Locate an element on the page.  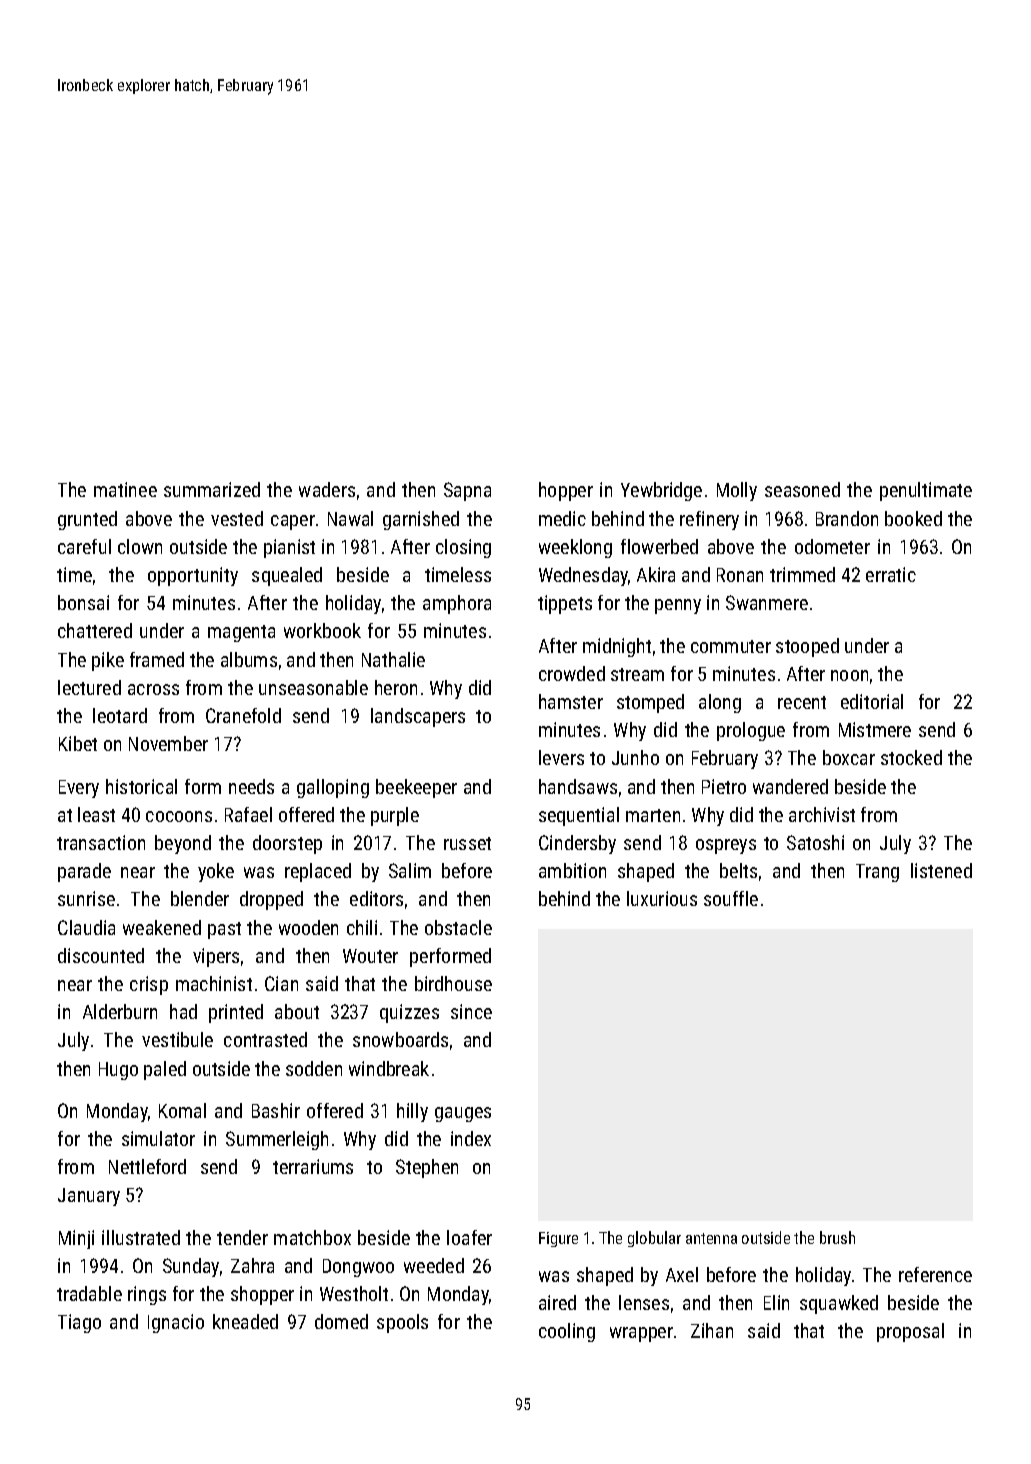
penultimate is located at coordinates (926, 491).
